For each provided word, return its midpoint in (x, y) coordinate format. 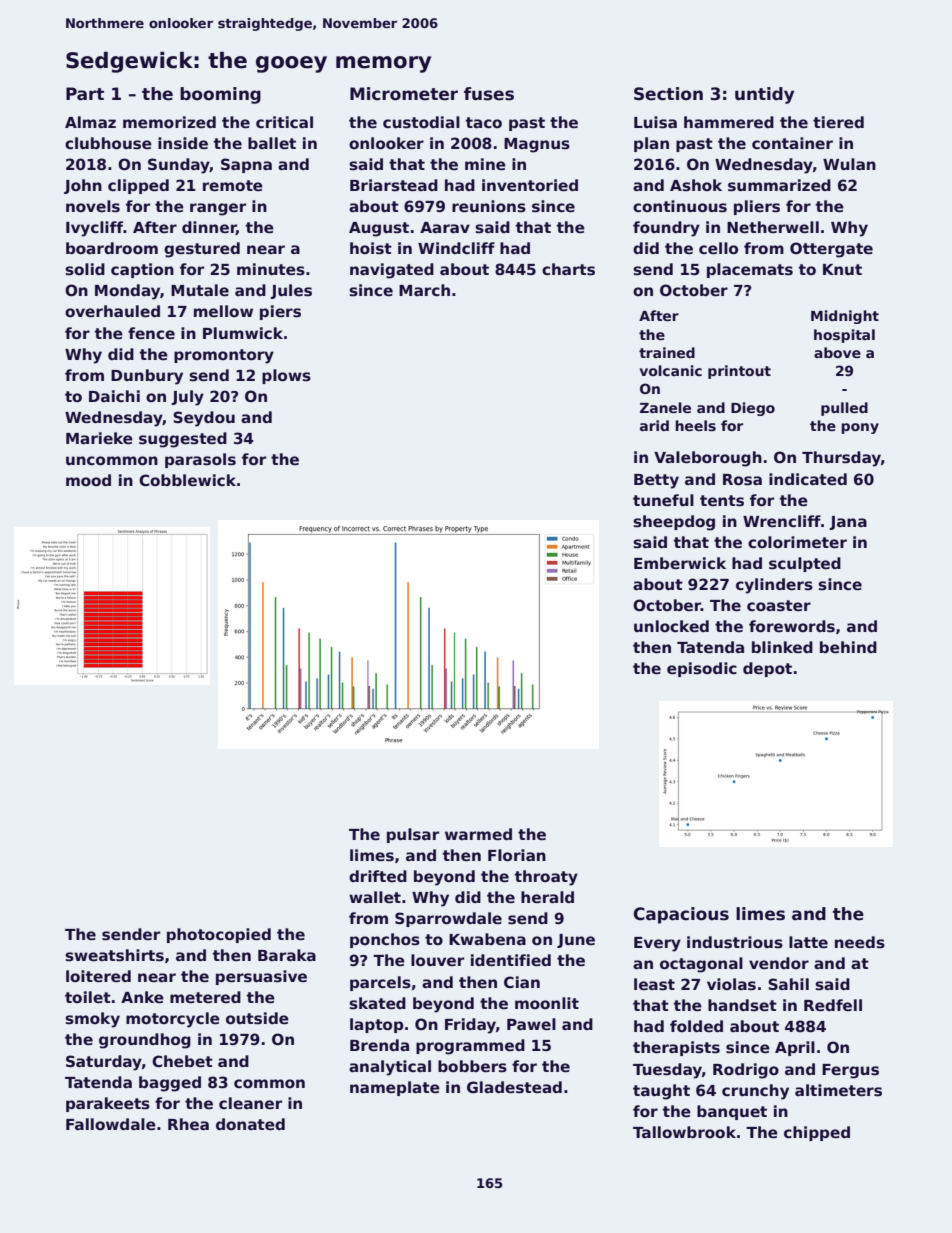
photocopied (219, 935)
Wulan (849, 164)
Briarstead (394, 185)
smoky (92, 1020)
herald (547, 897)
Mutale (200, 290)
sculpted (805, 564)
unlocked (671, 626)
